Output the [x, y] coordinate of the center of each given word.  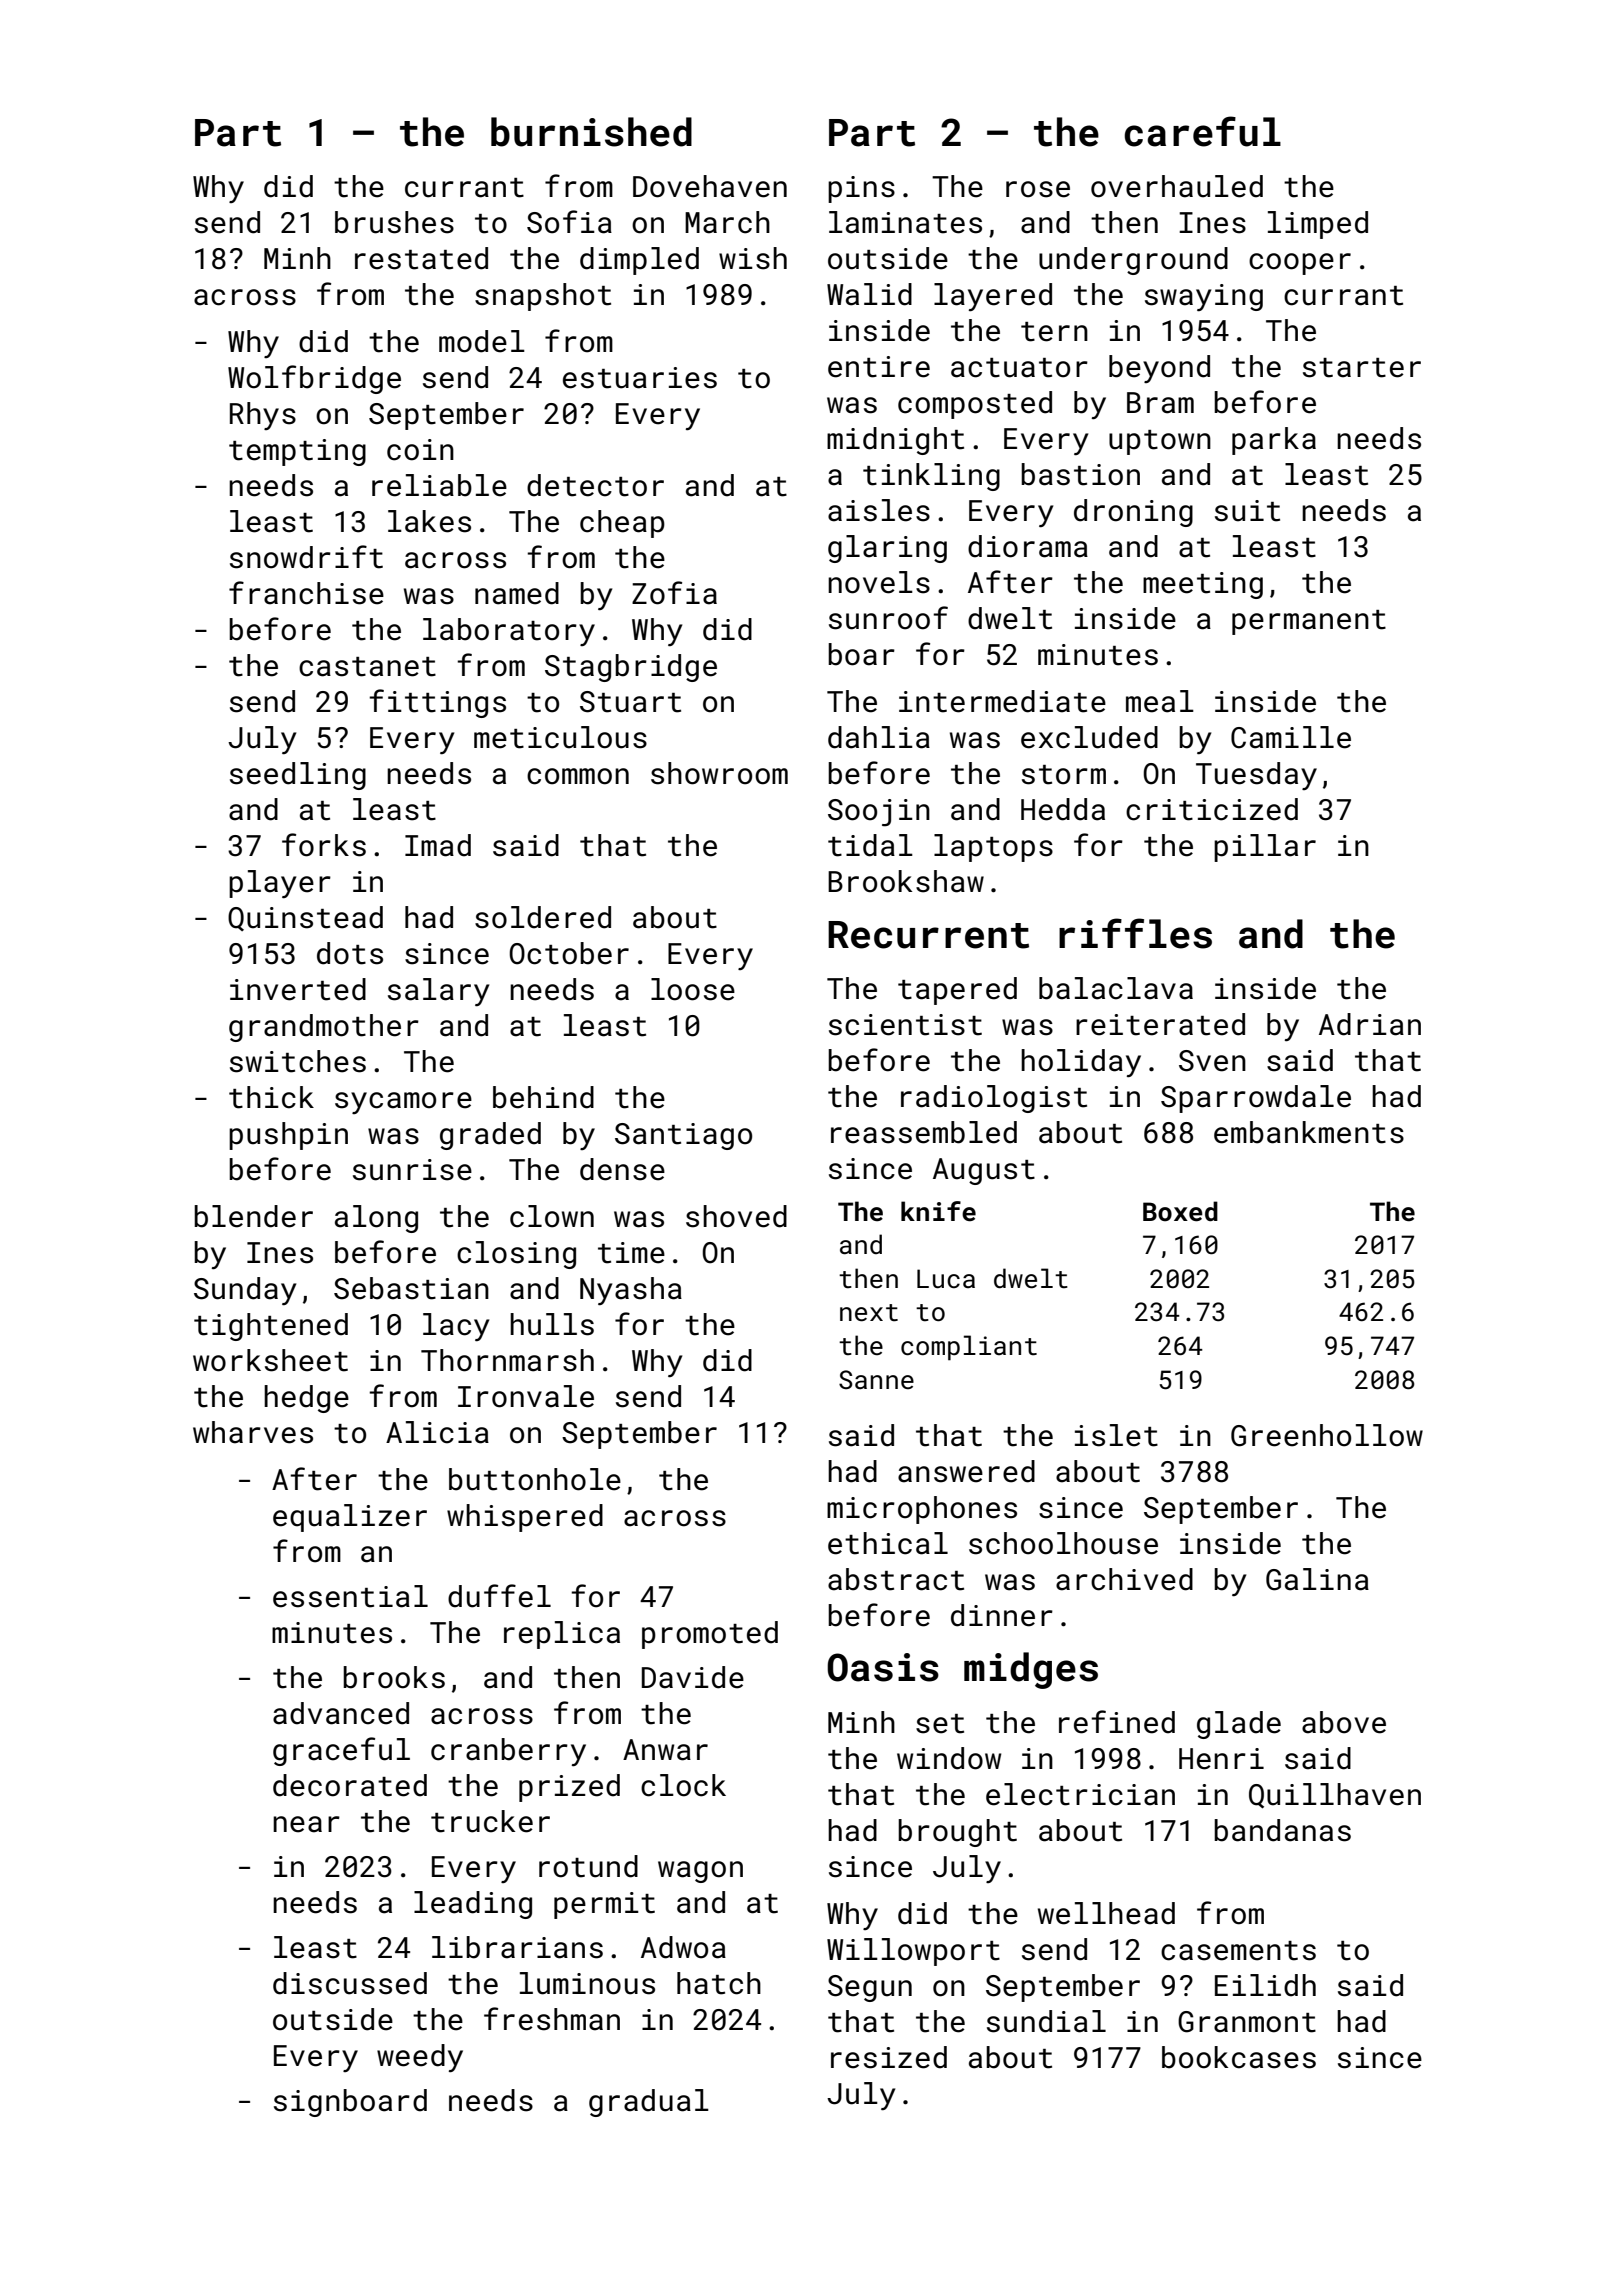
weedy [420, 2058]
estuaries [640, 378]
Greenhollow [1327, 1435]
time [631, 1253]
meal [1160, 701]
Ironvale [526, 1396]
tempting [297, 452]
